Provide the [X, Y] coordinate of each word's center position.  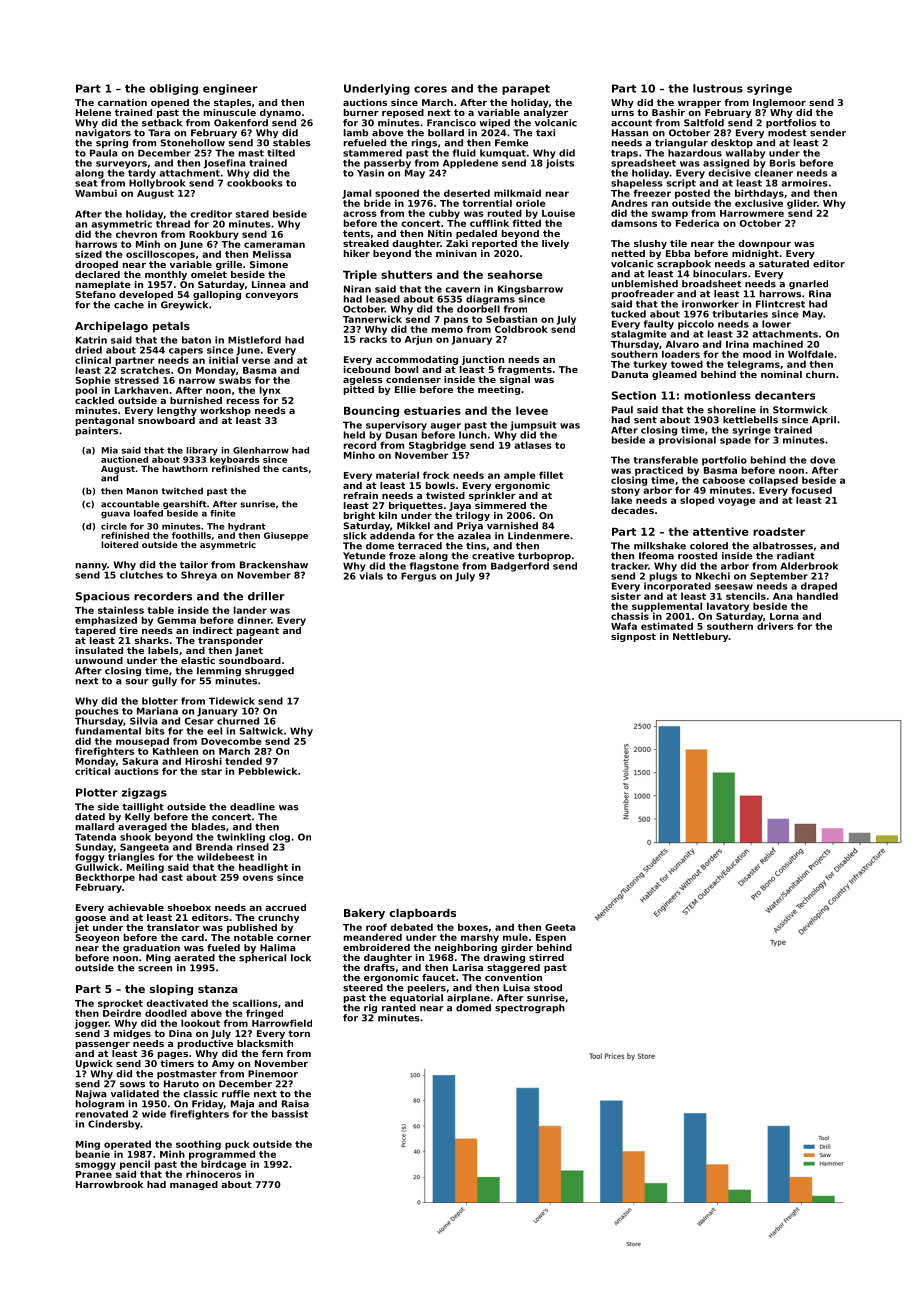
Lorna [784, 616]
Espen [551, 938]
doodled [166, 1013]
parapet [526, 90]
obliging [174, 89]
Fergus [418, 577]
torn [299, 1033]
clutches [141, 575]
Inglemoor [779, 103]
